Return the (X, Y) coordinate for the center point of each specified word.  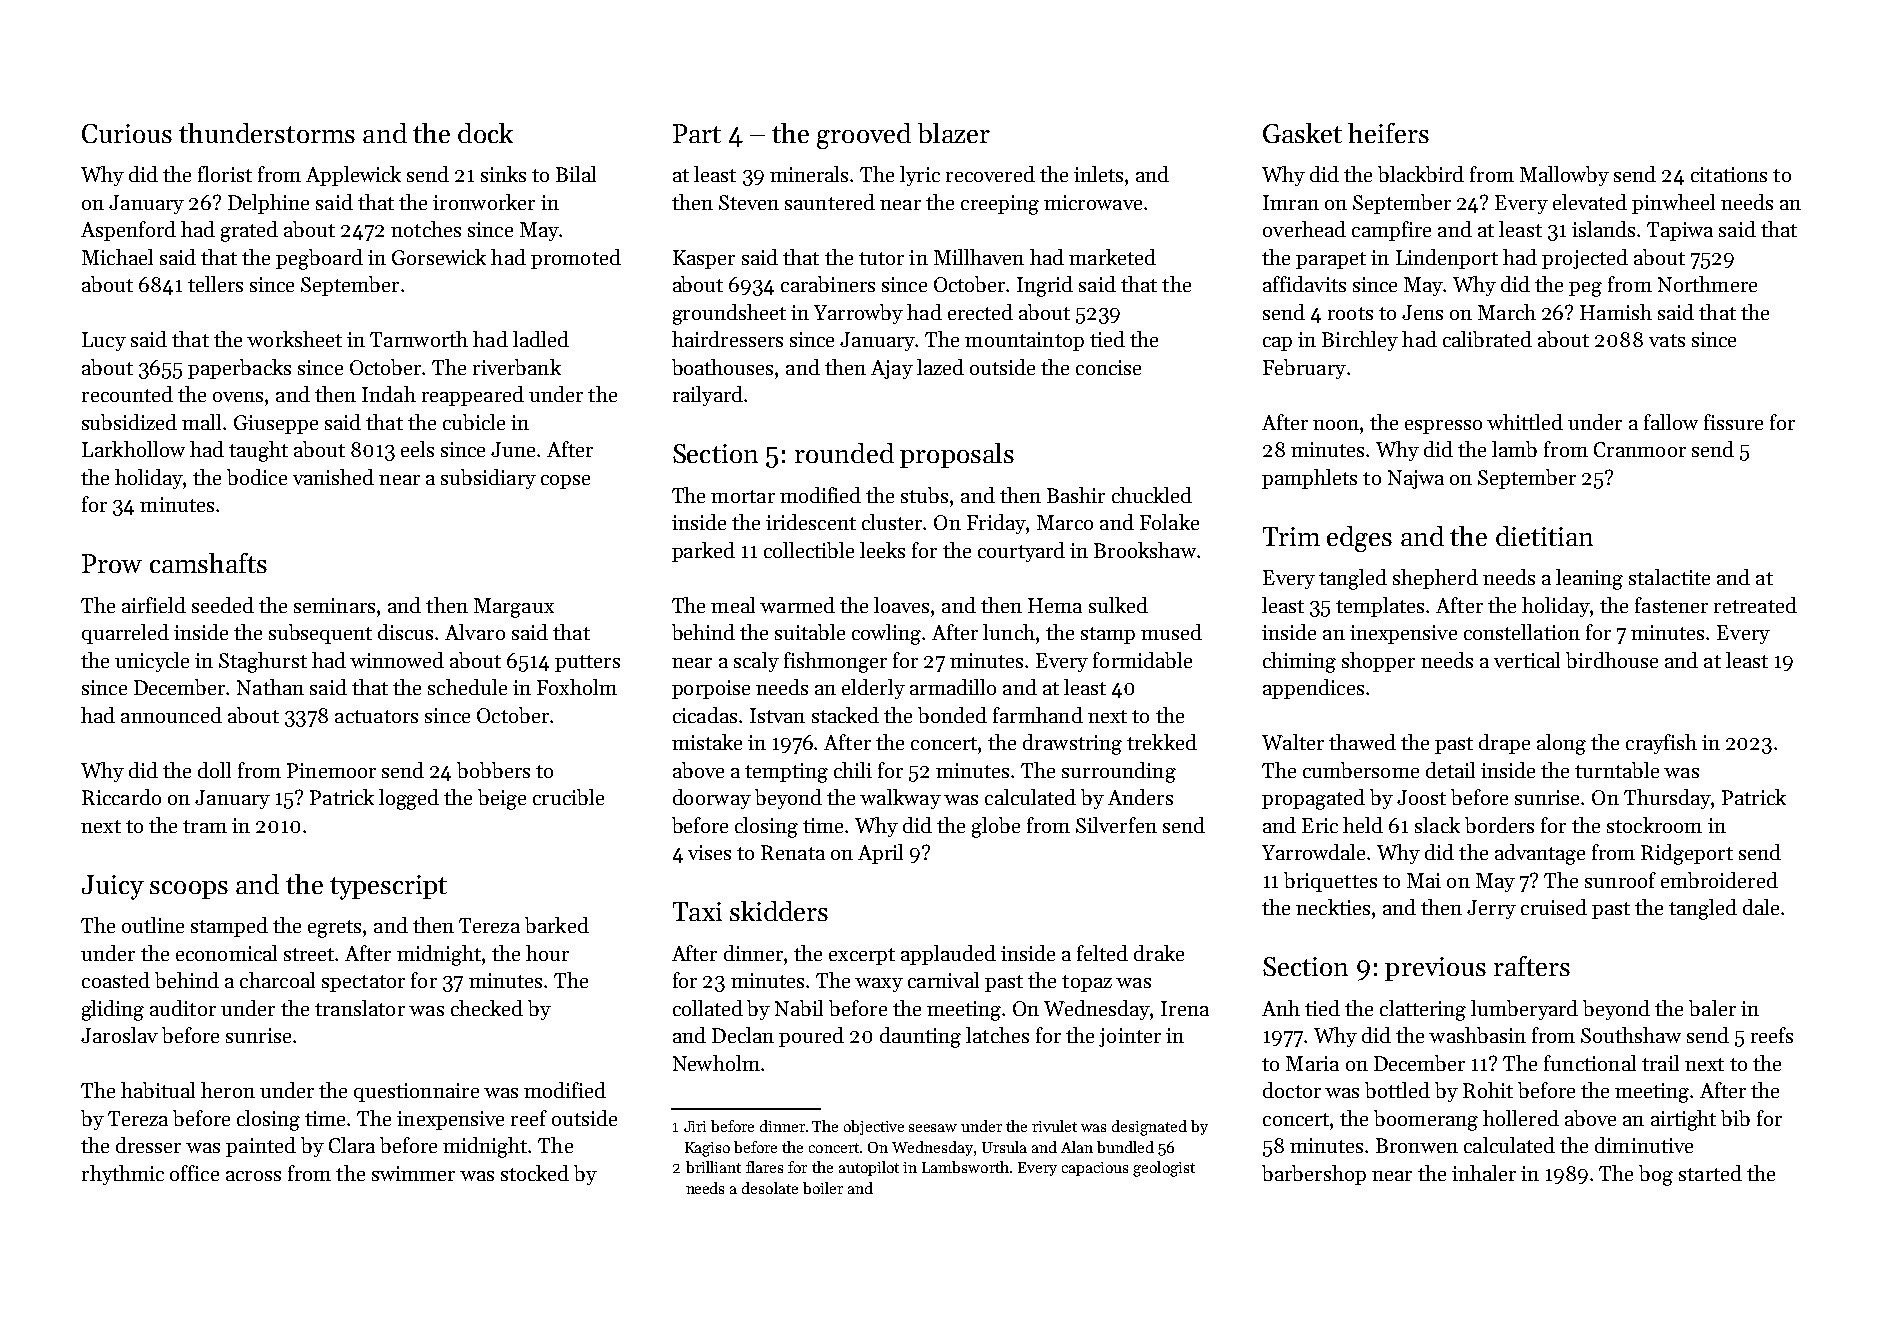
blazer (954, 133)
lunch (1009, 632)
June (513, 449)
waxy (879, 985)
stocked (535, 1173)
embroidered (1719, 880)
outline (153, 925)
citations (1729, 174)
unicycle (152, 662)
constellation (1522, 632)
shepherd (1435, 579)
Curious (127, 133)
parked (703, 552)
